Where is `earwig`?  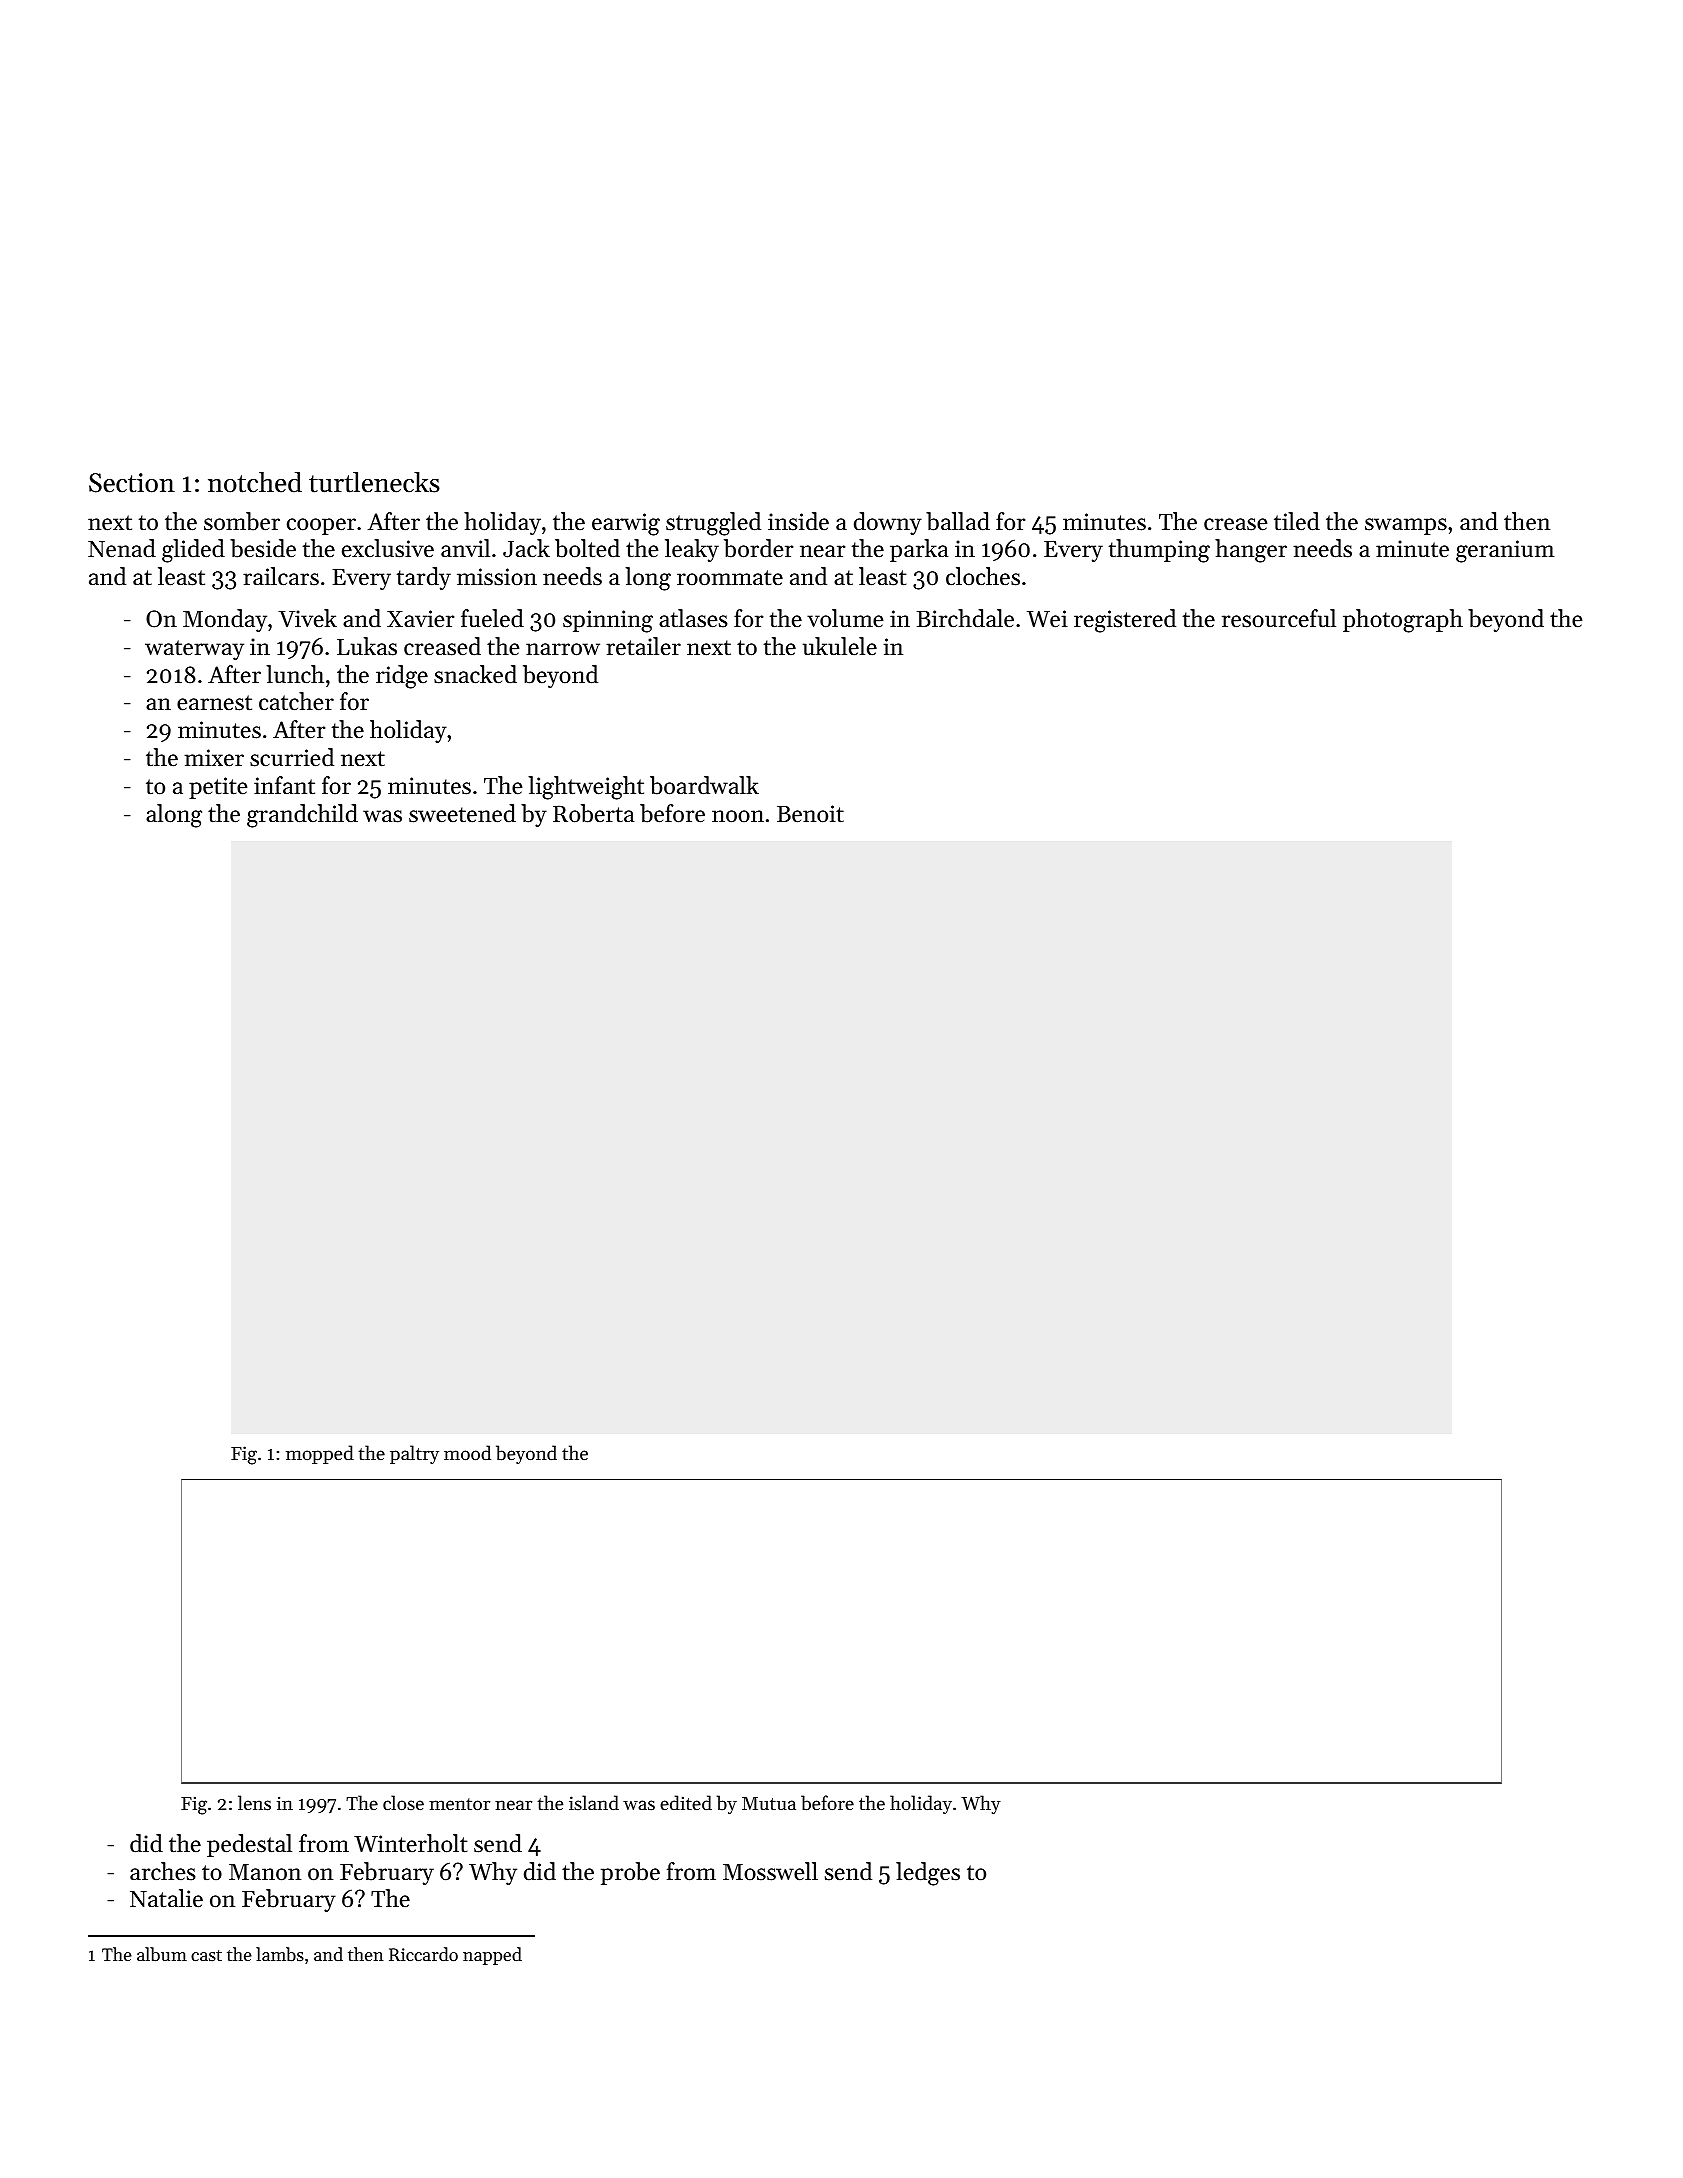 earwig is located at coordinates (626, 524).
